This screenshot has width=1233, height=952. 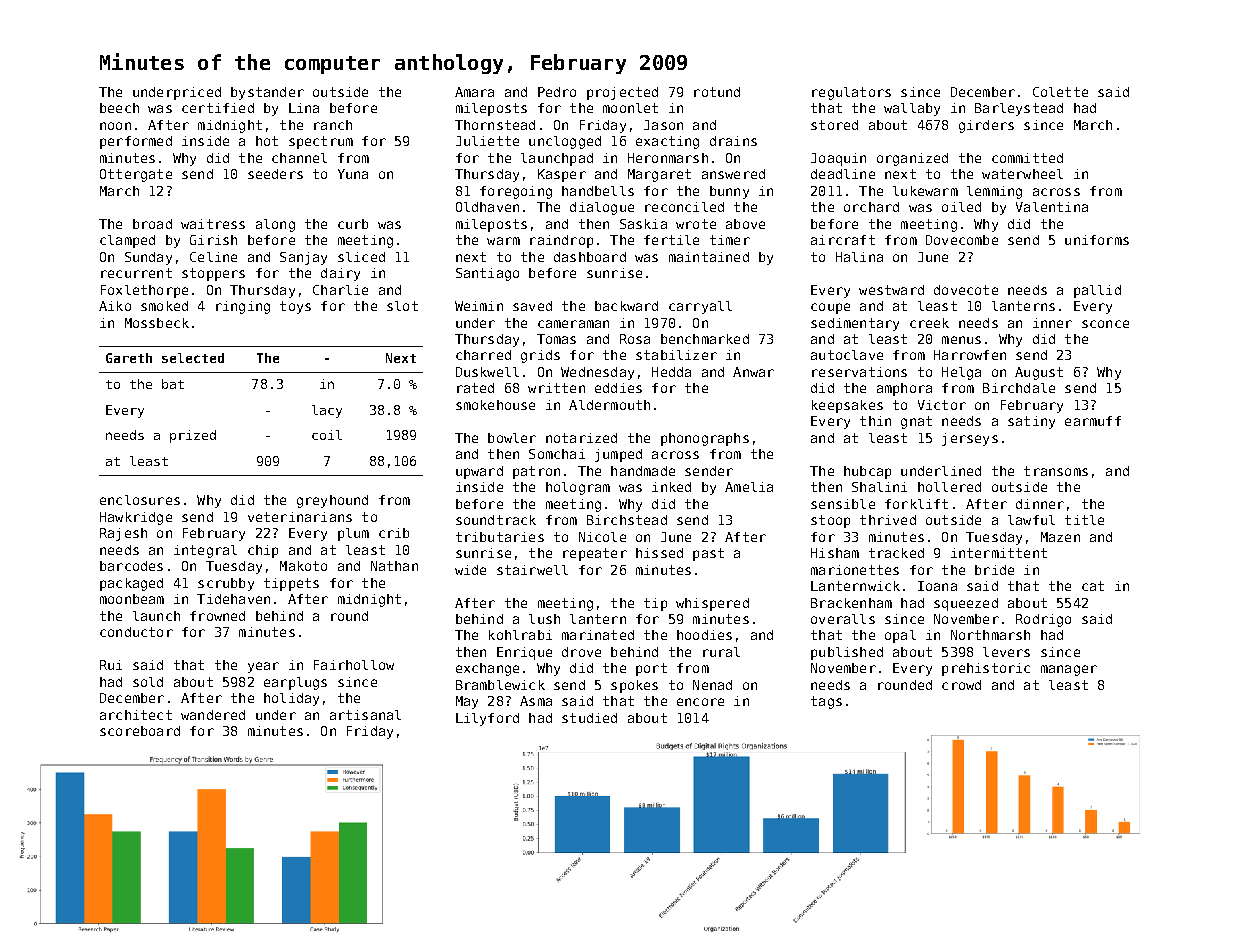 What do you see at coordinates (961, 207) in the screenshot?
I see `oiled` at bounding box center [961, 207].
